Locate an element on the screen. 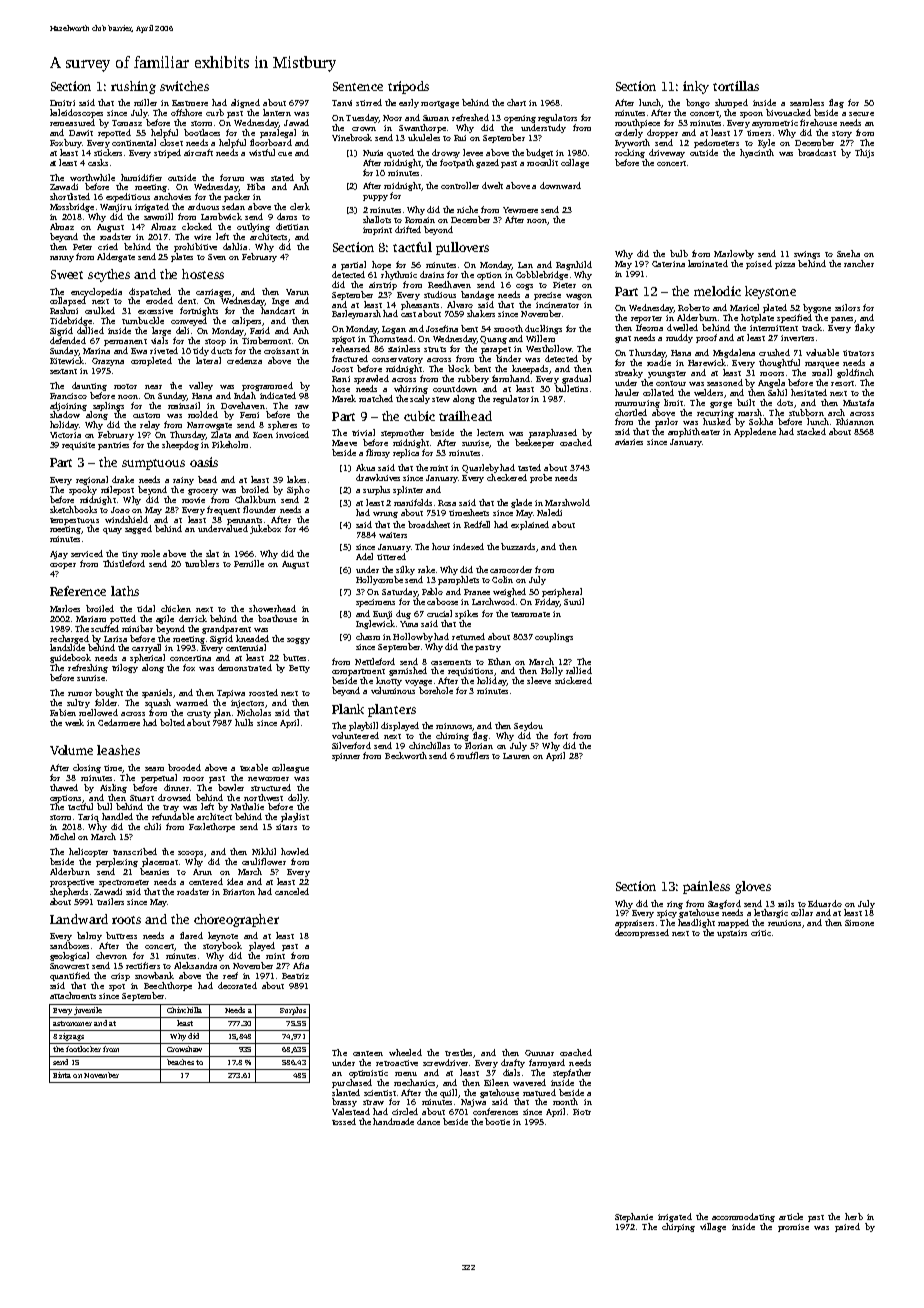 This screenshot has height=1308, width=924. Marloes is located at coordinates (65, 608).
